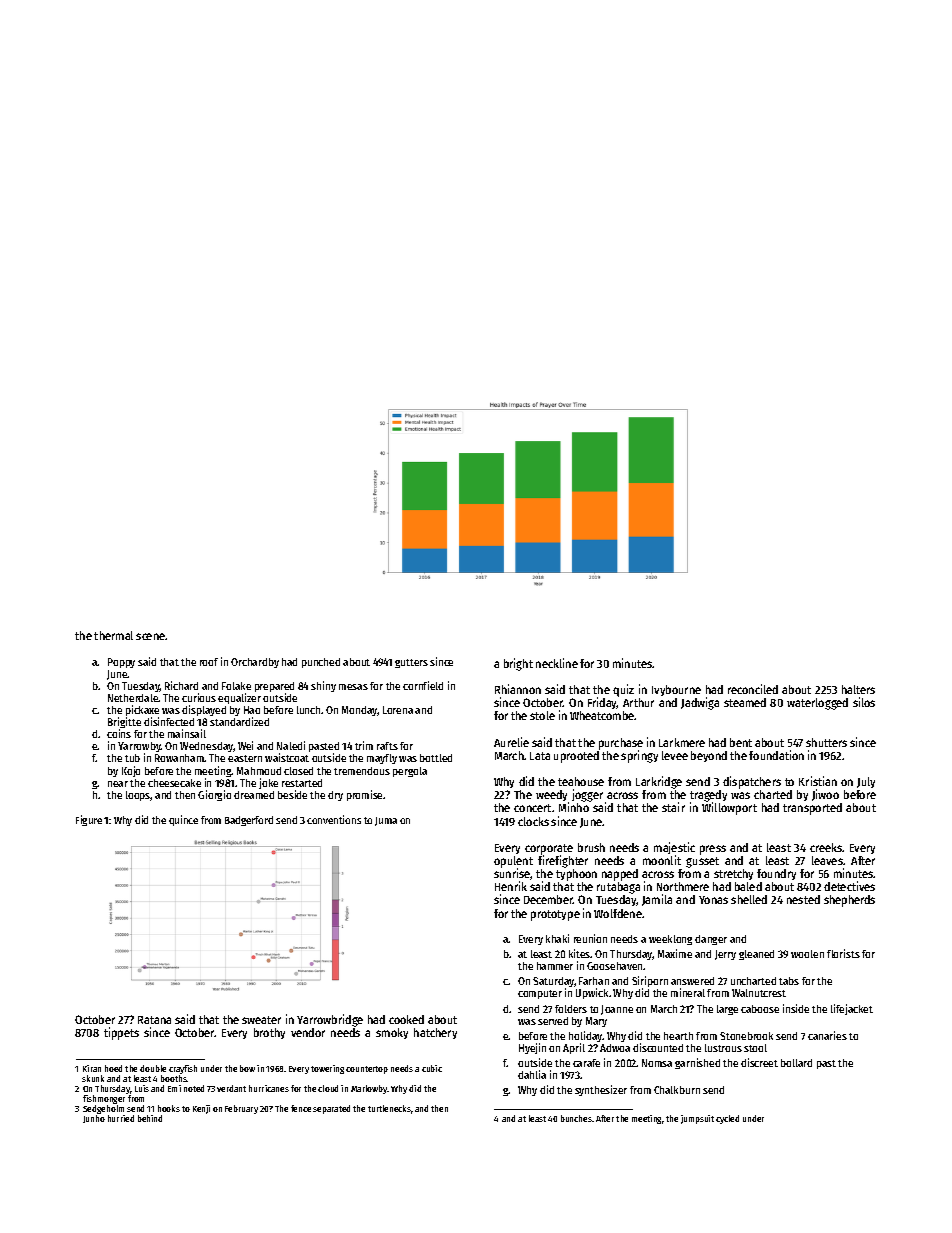 The height and width of the page is (1233, 952). I want to click on skunk, so click(93, 1078).
